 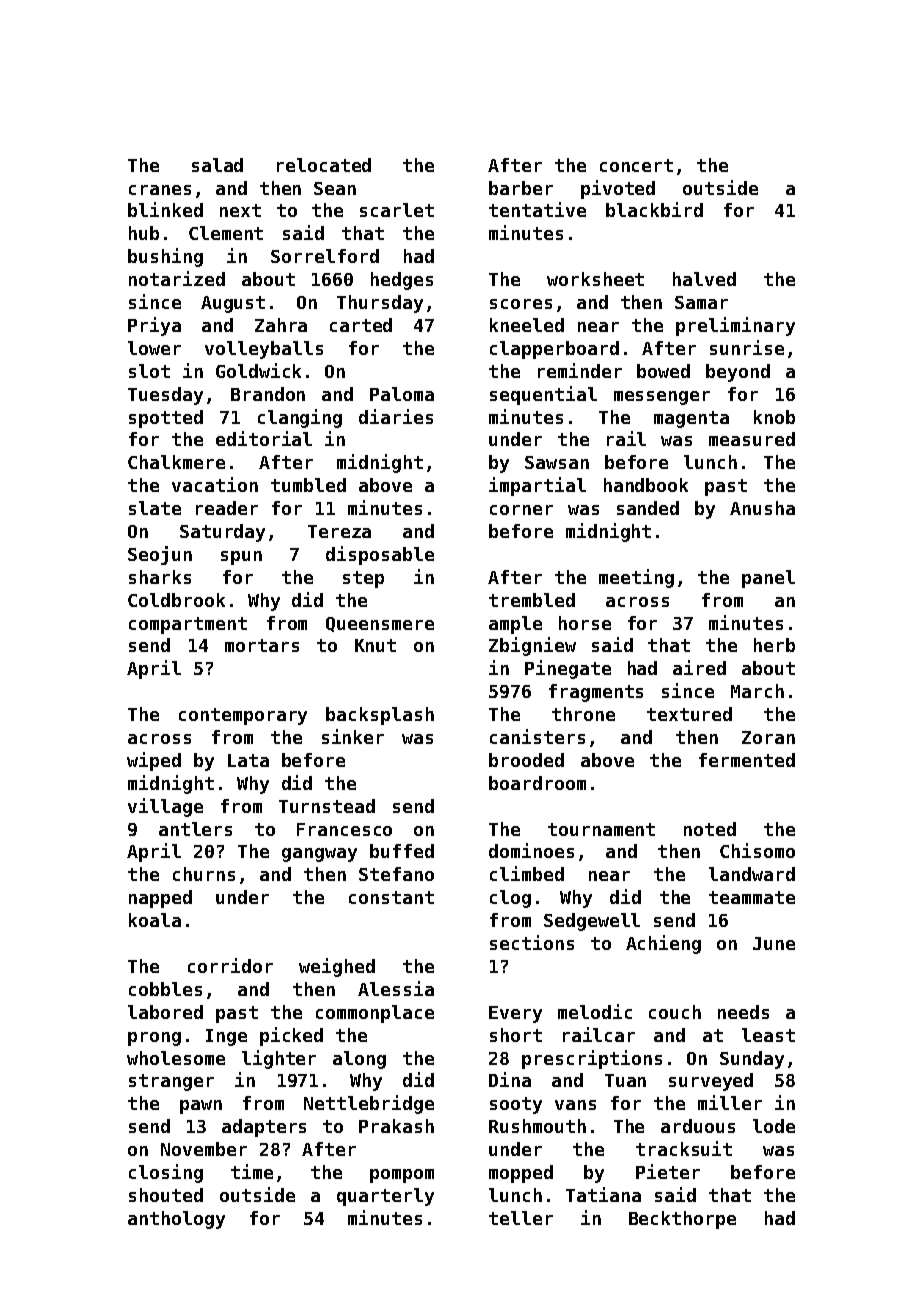 What do you see at coordinates (662, 398) in the page?
I see `messenger` at bounding box center [662, 398].
